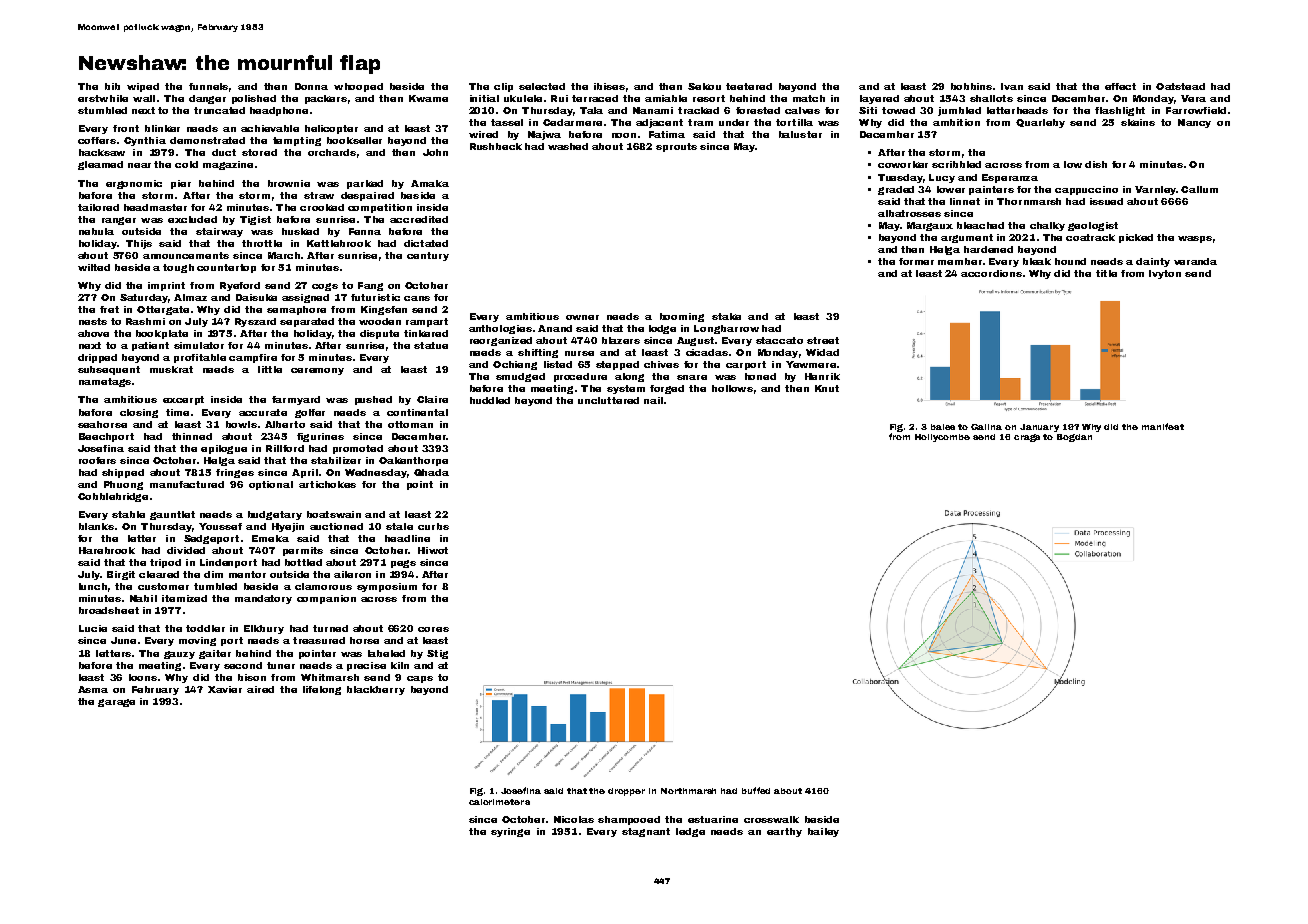  Describe the element at coordinates (609, 86) in the page. I see `ibises` at that location.
